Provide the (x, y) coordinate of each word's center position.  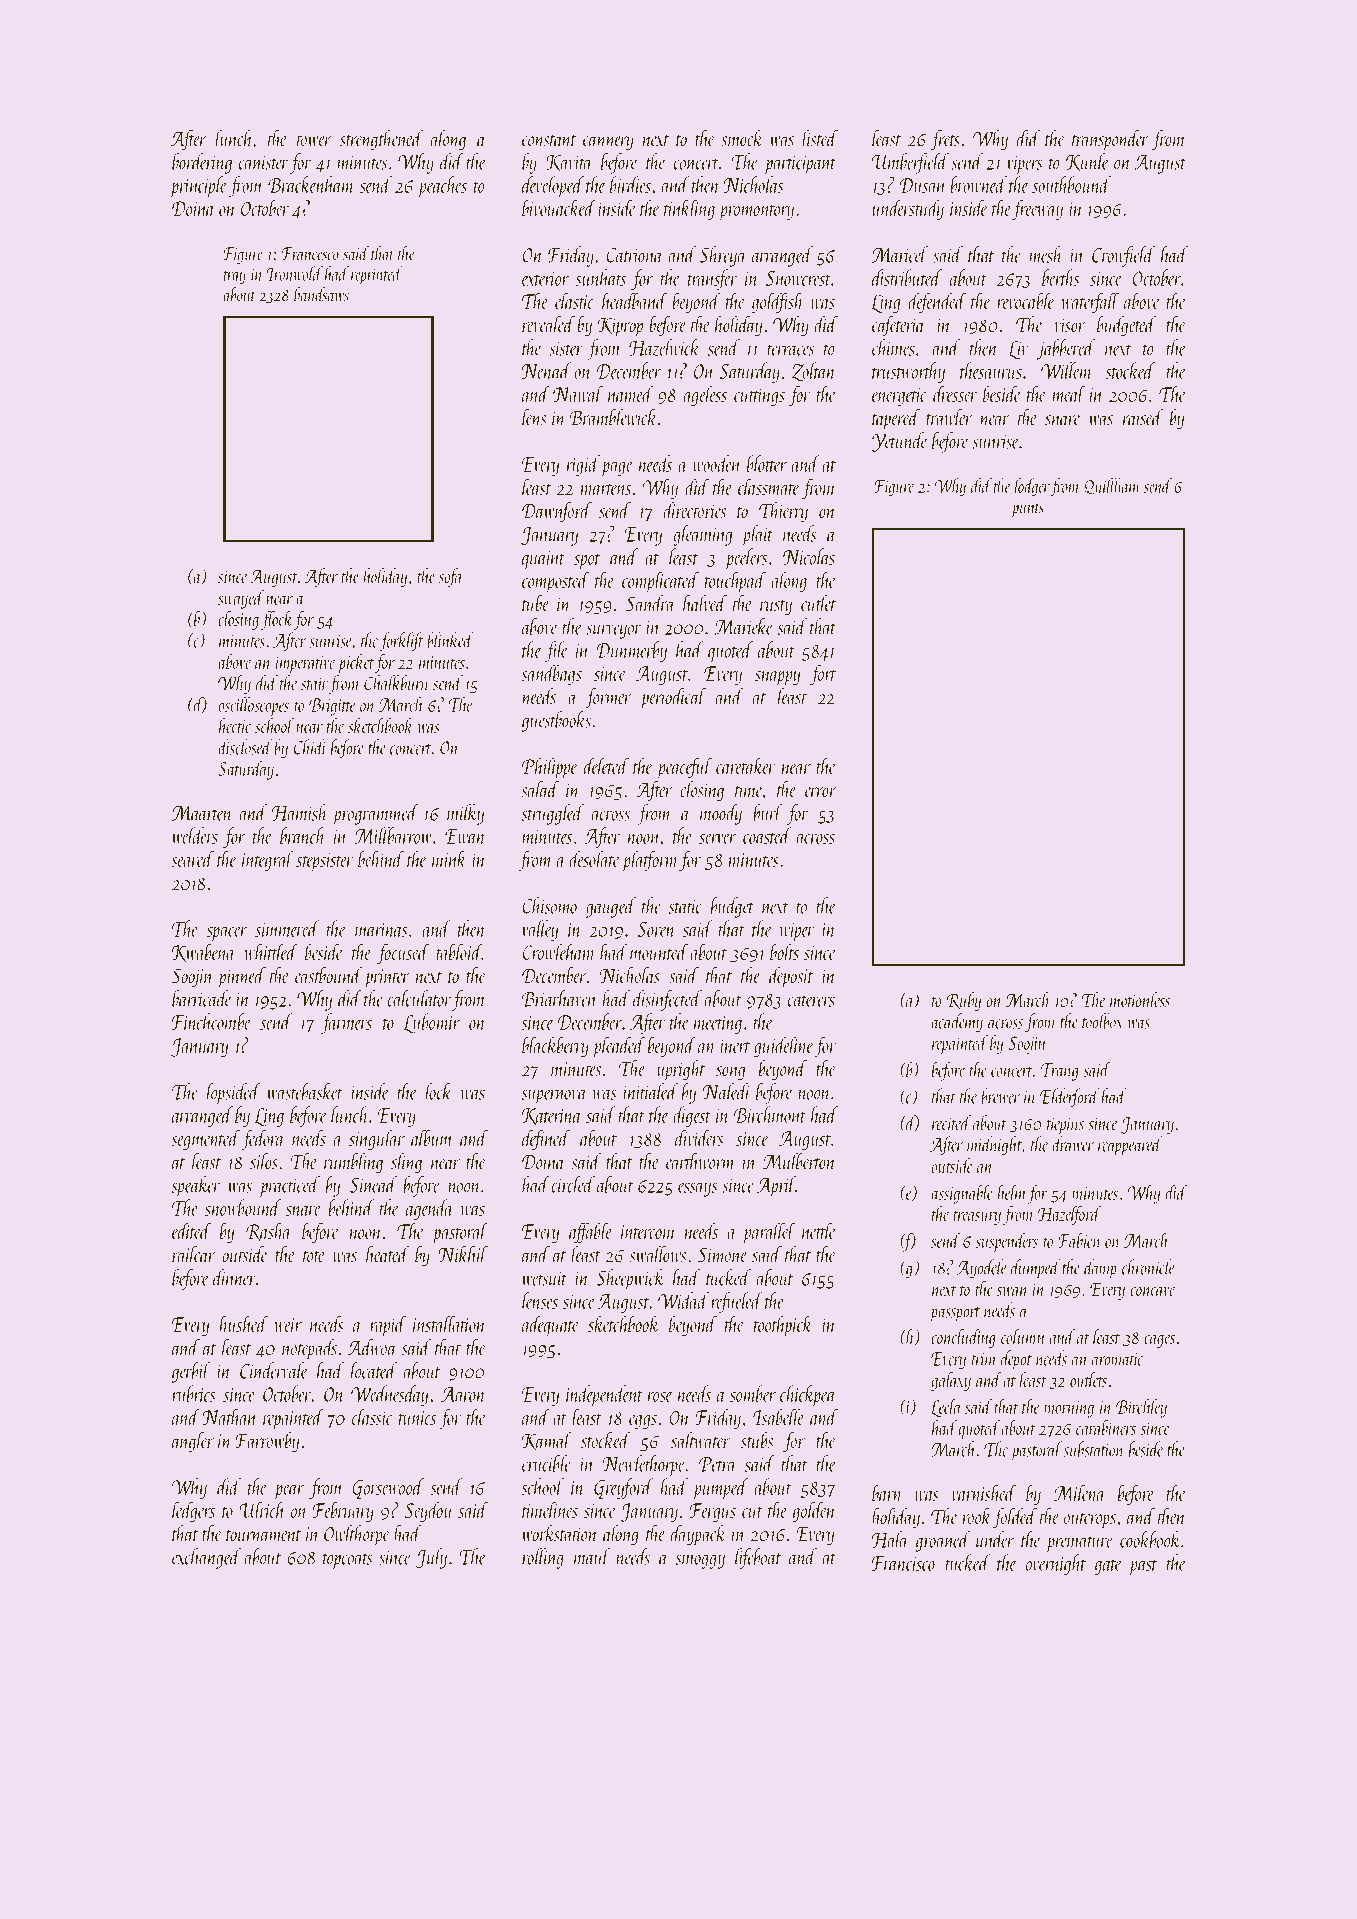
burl (768, 812)
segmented (205, 1139)
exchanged (206, 1558)
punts (1027, 510)
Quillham (1112, 486)
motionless (1140, 1000)
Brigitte (332, 707)
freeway (1037, 209)
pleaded (619, 1047)
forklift (402, 641)
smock (742, 138)
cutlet (818, 603)
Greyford (624, 1488)
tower (314, 141)
